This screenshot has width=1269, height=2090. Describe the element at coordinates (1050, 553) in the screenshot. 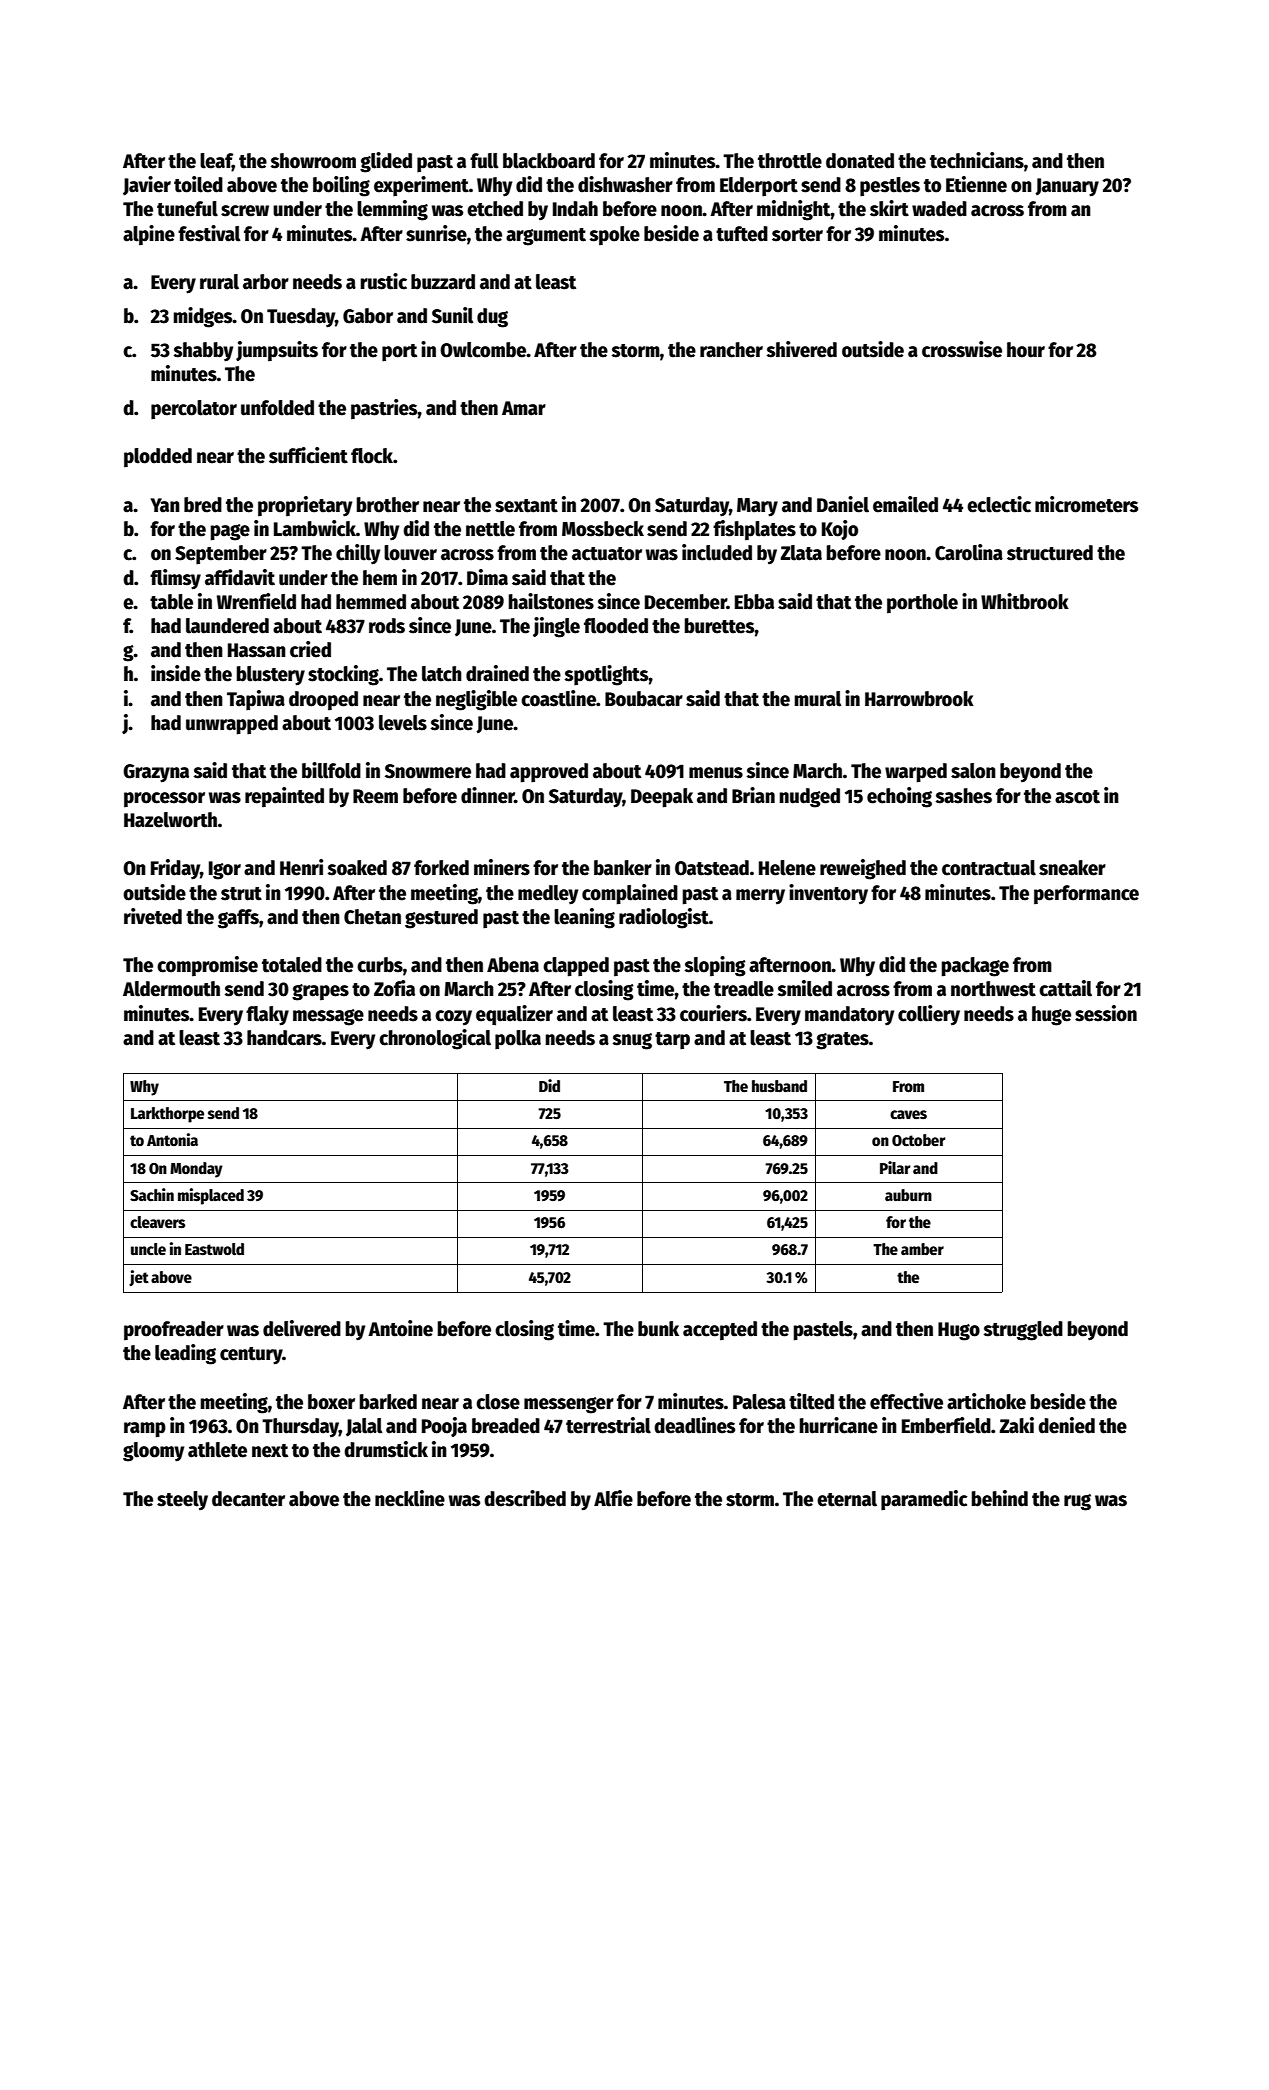

I see `structured` at that location.
